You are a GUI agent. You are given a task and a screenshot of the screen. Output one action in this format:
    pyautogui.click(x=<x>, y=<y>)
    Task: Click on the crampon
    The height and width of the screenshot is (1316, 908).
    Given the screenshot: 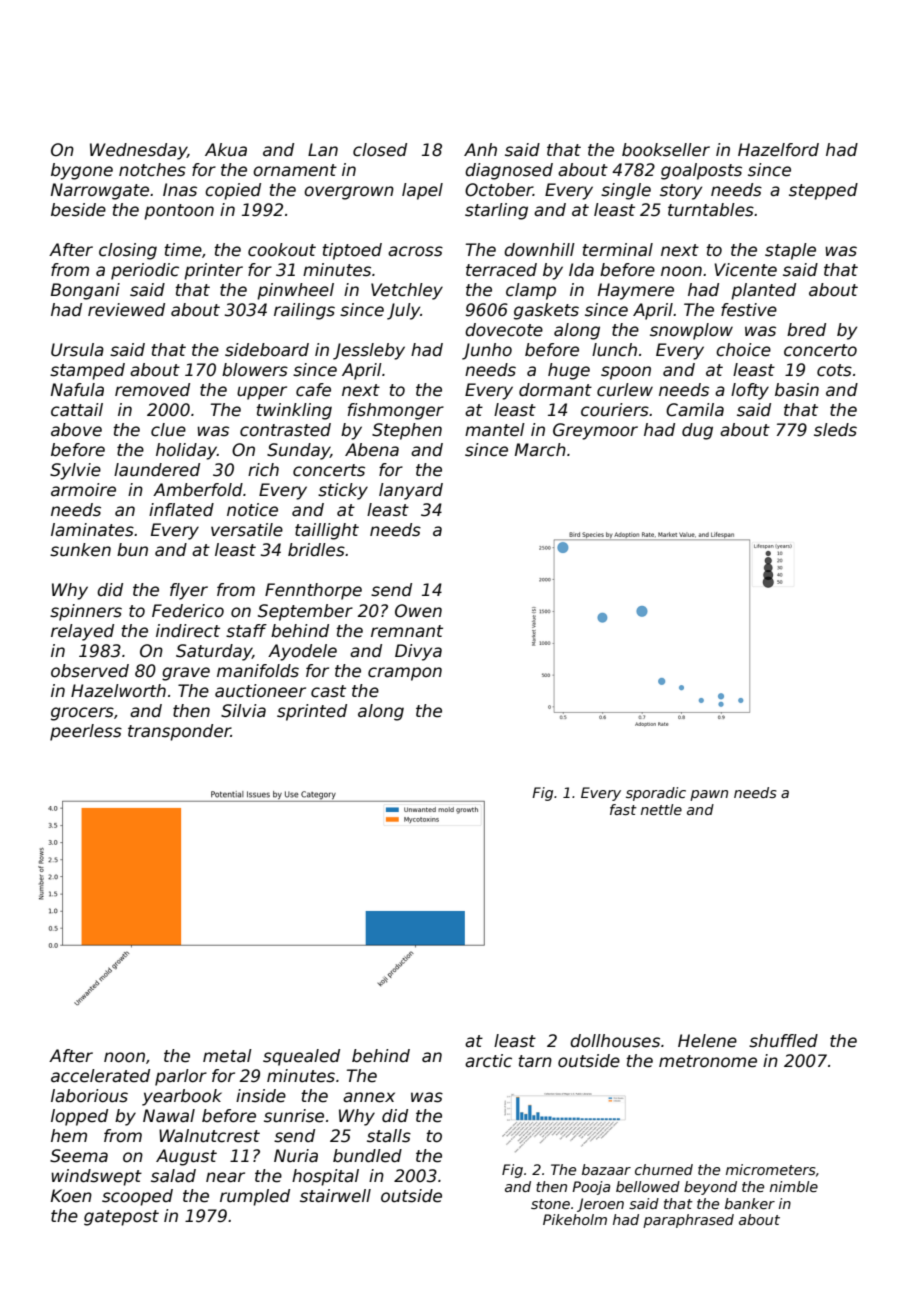 What is the action you would take?
    pyautogui.click(x=405, y=674)
